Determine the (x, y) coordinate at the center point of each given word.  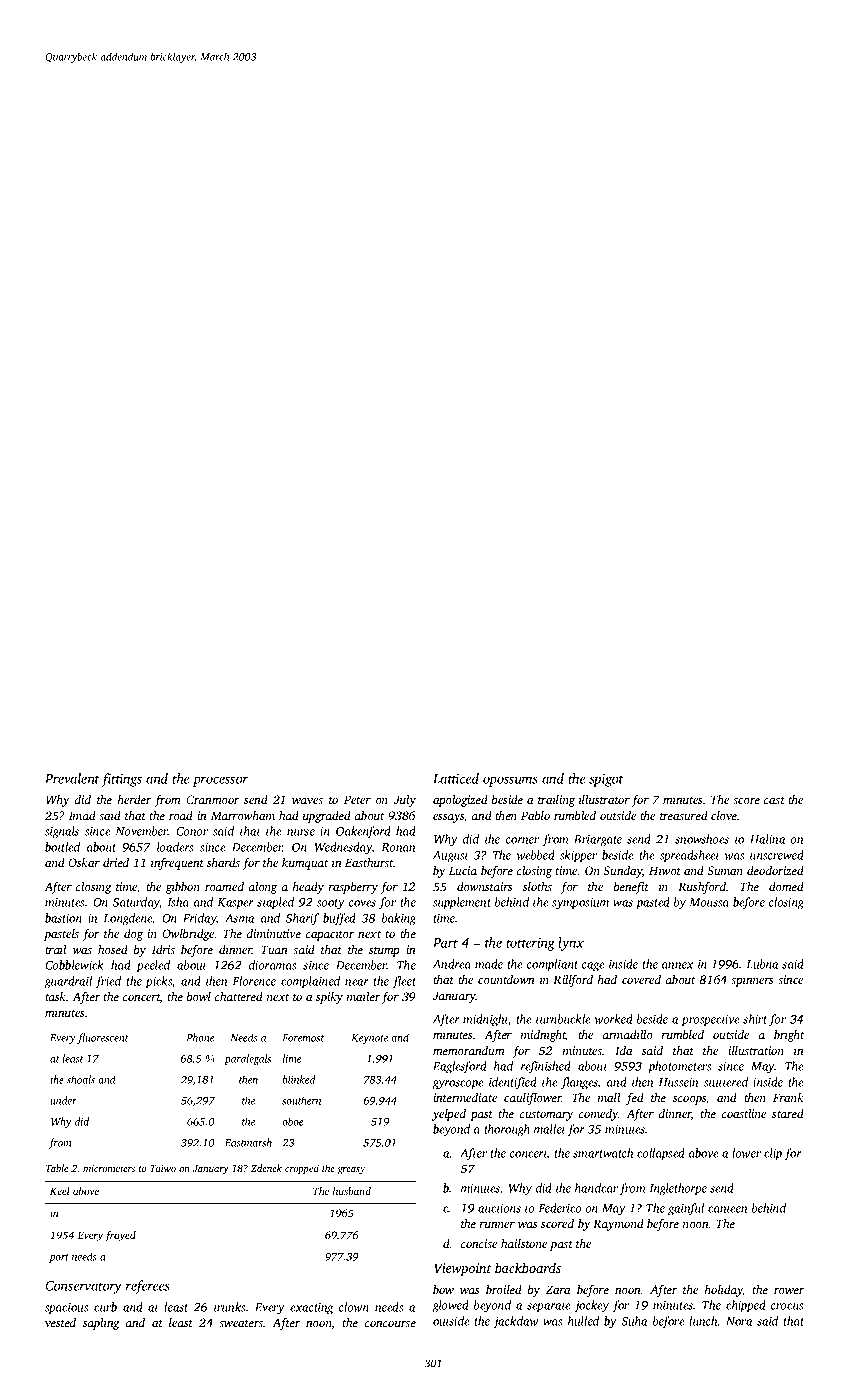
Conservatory (83, 1287)
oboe (293, 1121)
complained (310, 982)
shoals (81, 1079)
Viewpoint (462, 1269)
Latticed (456, 778)
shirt (755, 1019)
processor (220, 781)
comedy (599, 1115)
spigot (606, 780)
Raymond (618, 1225)
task (55, 996)
